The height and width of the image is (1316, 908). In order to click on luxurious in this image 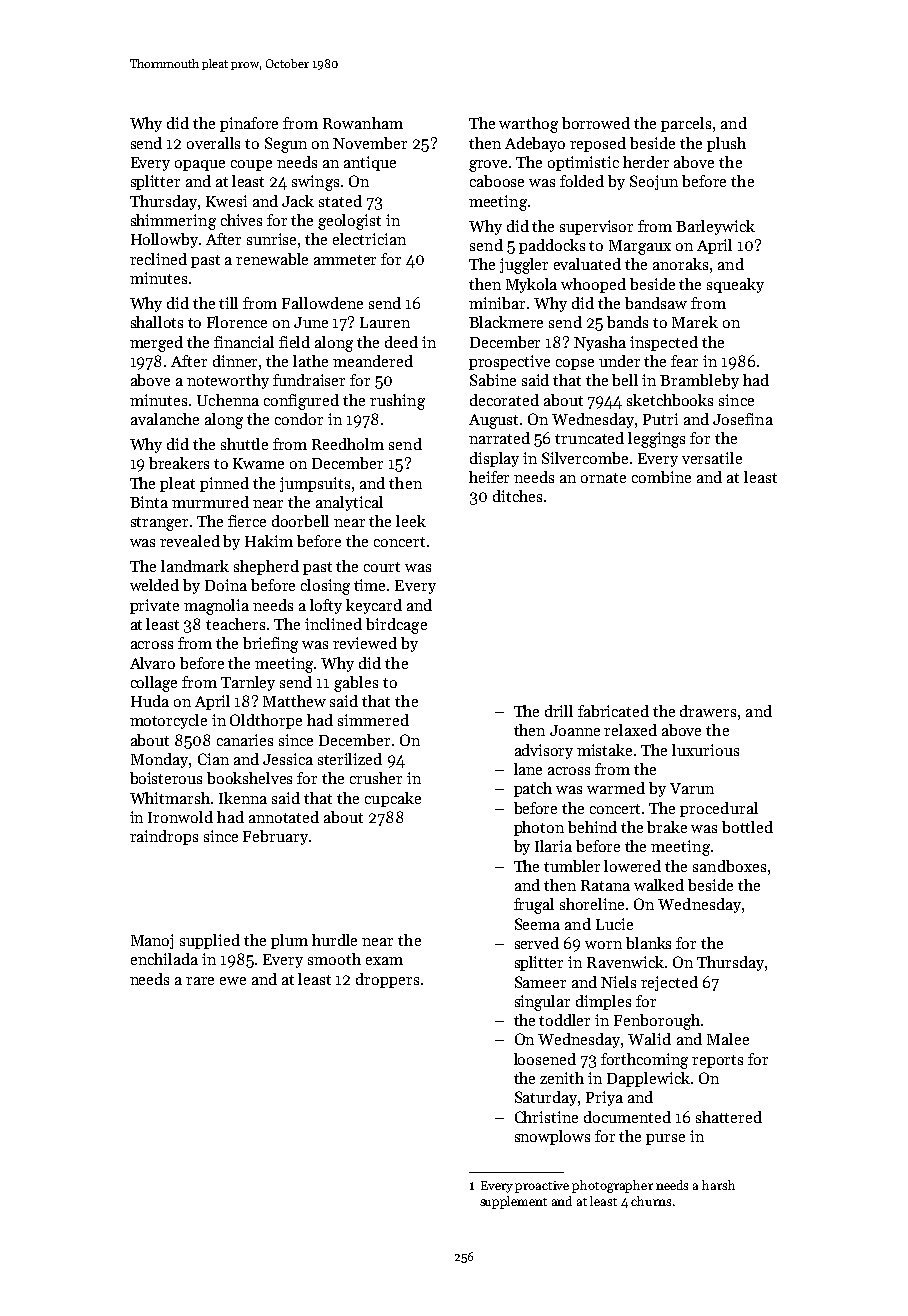, I will do `click(705, 750)`.
